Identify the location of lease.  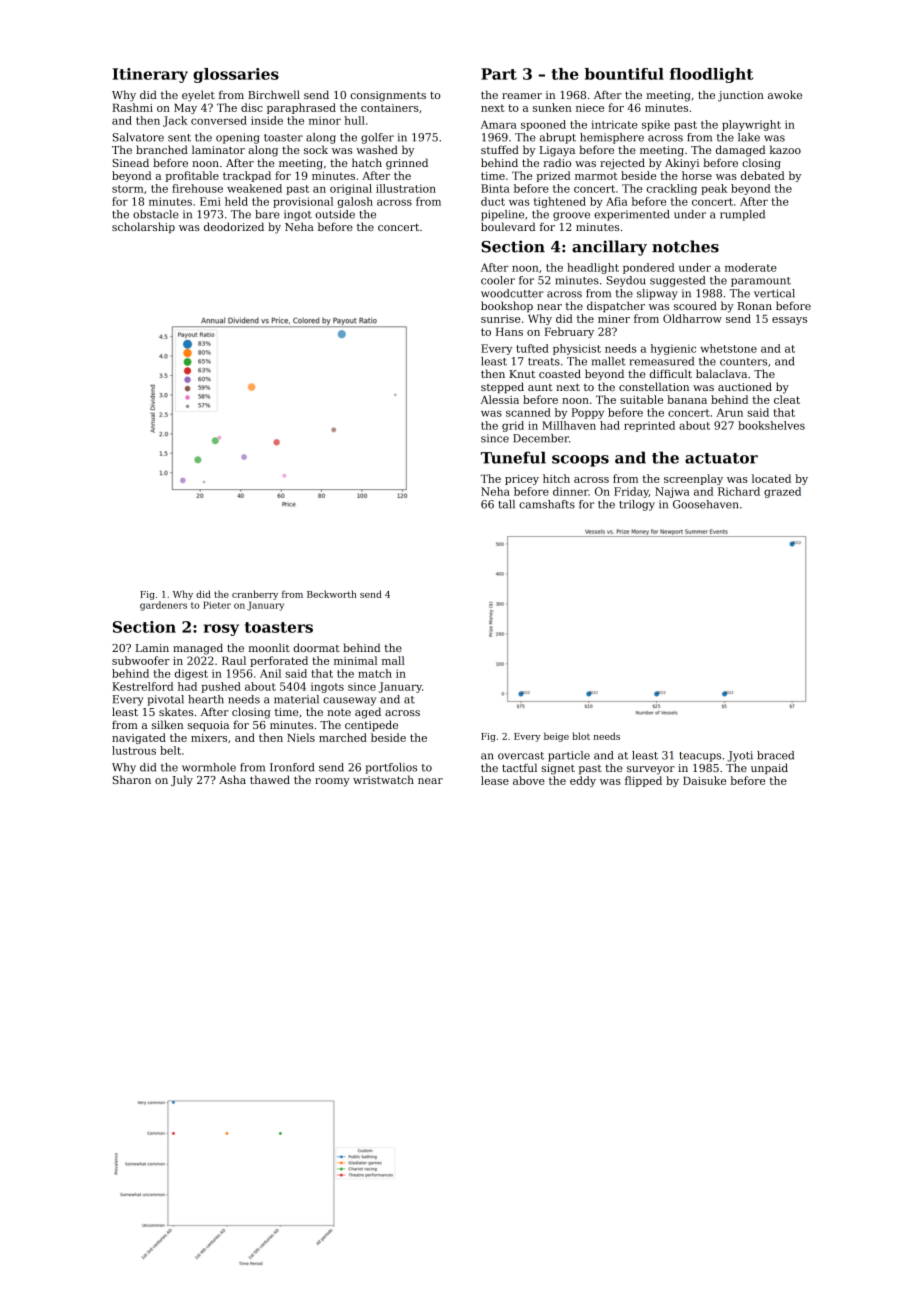
(495, 780).
